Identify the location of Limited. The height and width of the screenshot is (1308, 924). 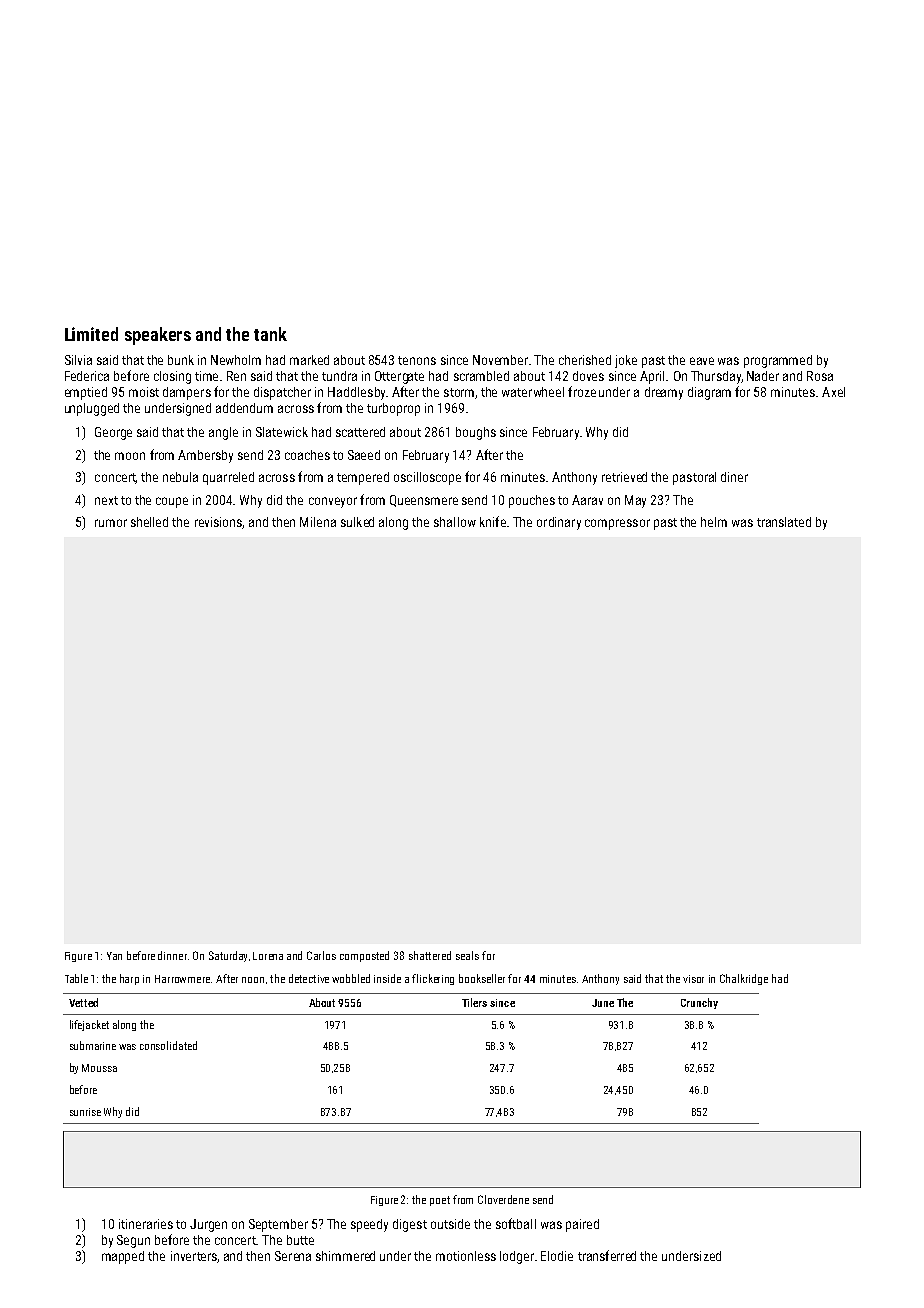
(91, 334).
